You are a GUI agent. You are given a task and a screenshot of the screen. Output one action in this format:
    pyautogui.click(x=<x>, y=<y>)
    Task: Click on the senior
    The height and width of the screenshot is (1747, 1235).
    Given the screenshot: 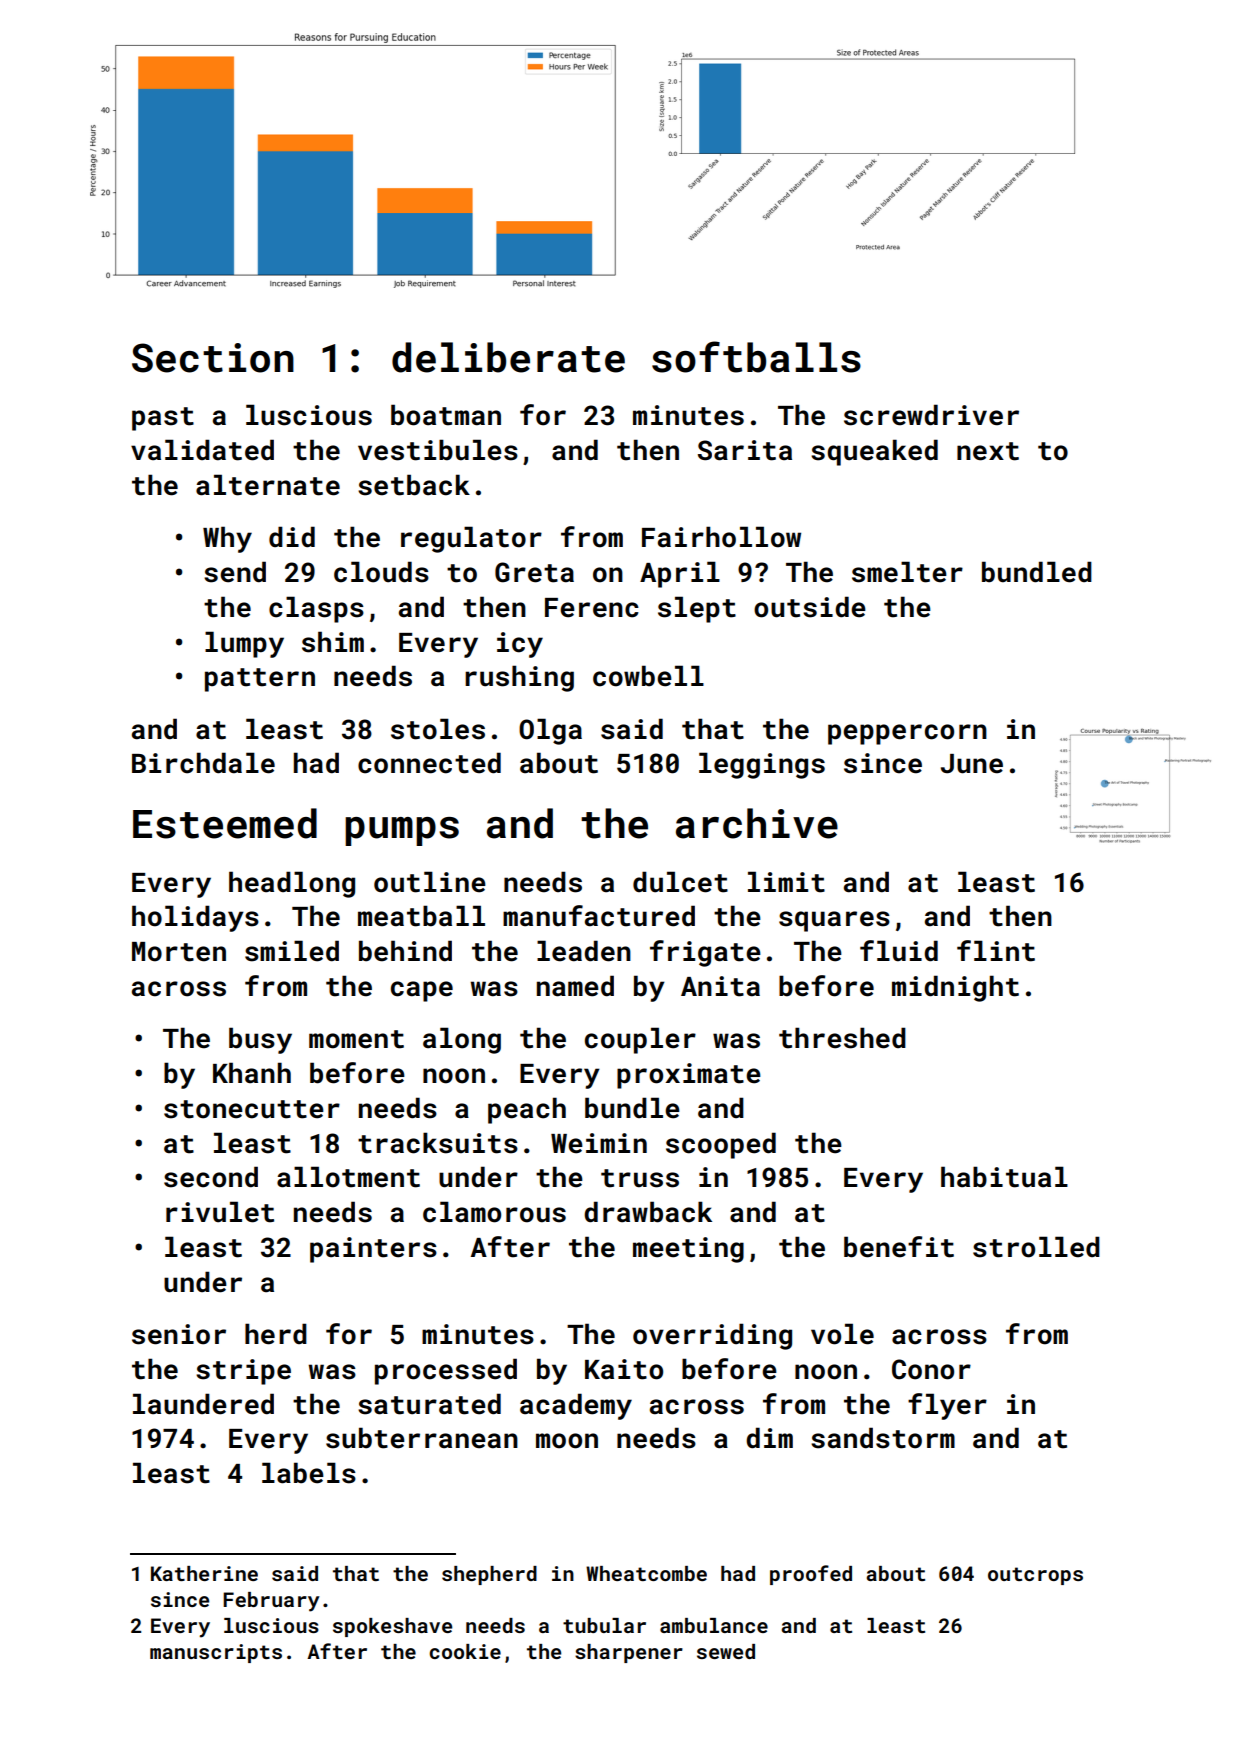 What is the action you would take?
    pyautogui.click(x=179, y=1334)
